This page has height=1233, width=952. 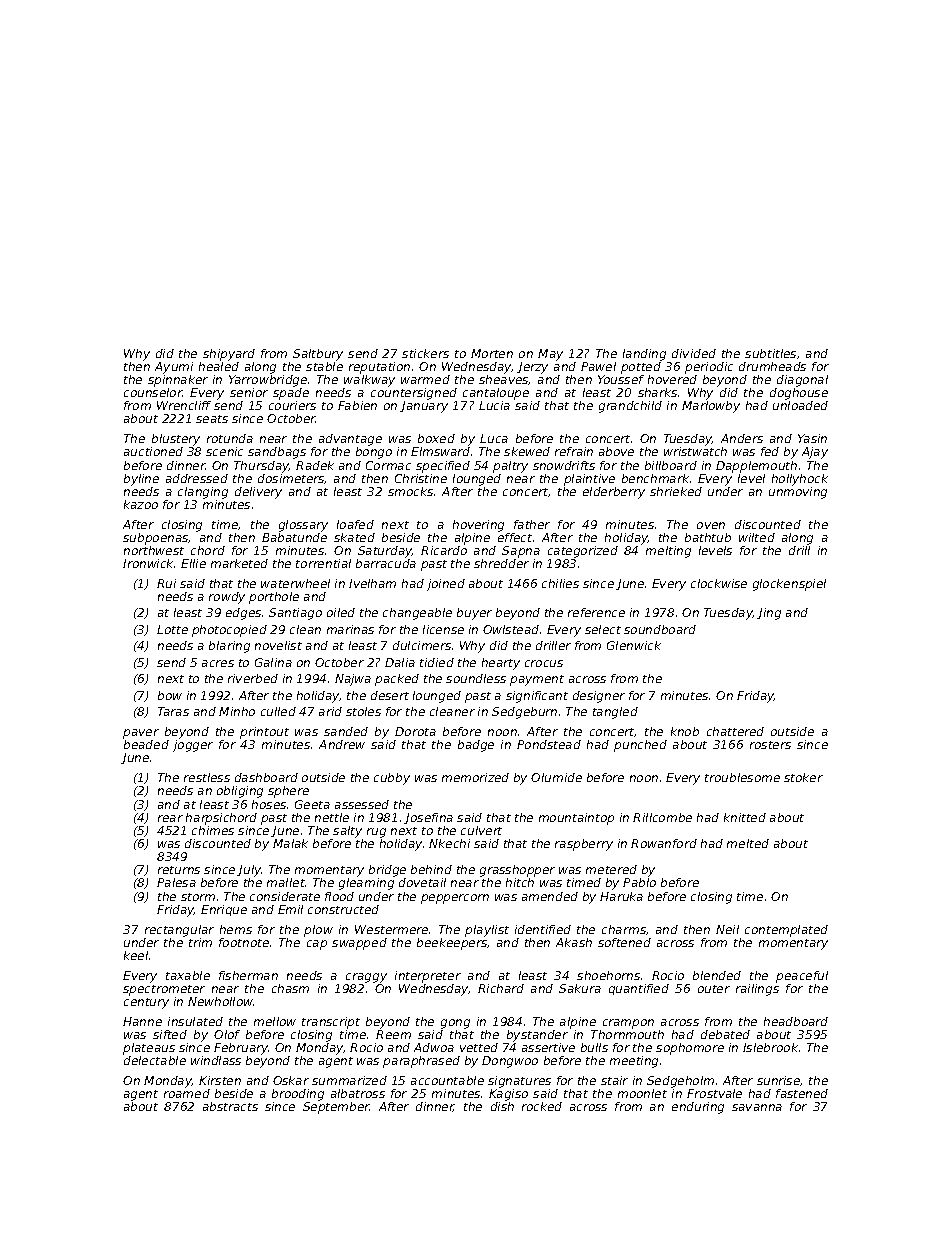 What do you see at coordinates (425, 353) in the page?
I see `stickers` at bounding box center [425, 353].
